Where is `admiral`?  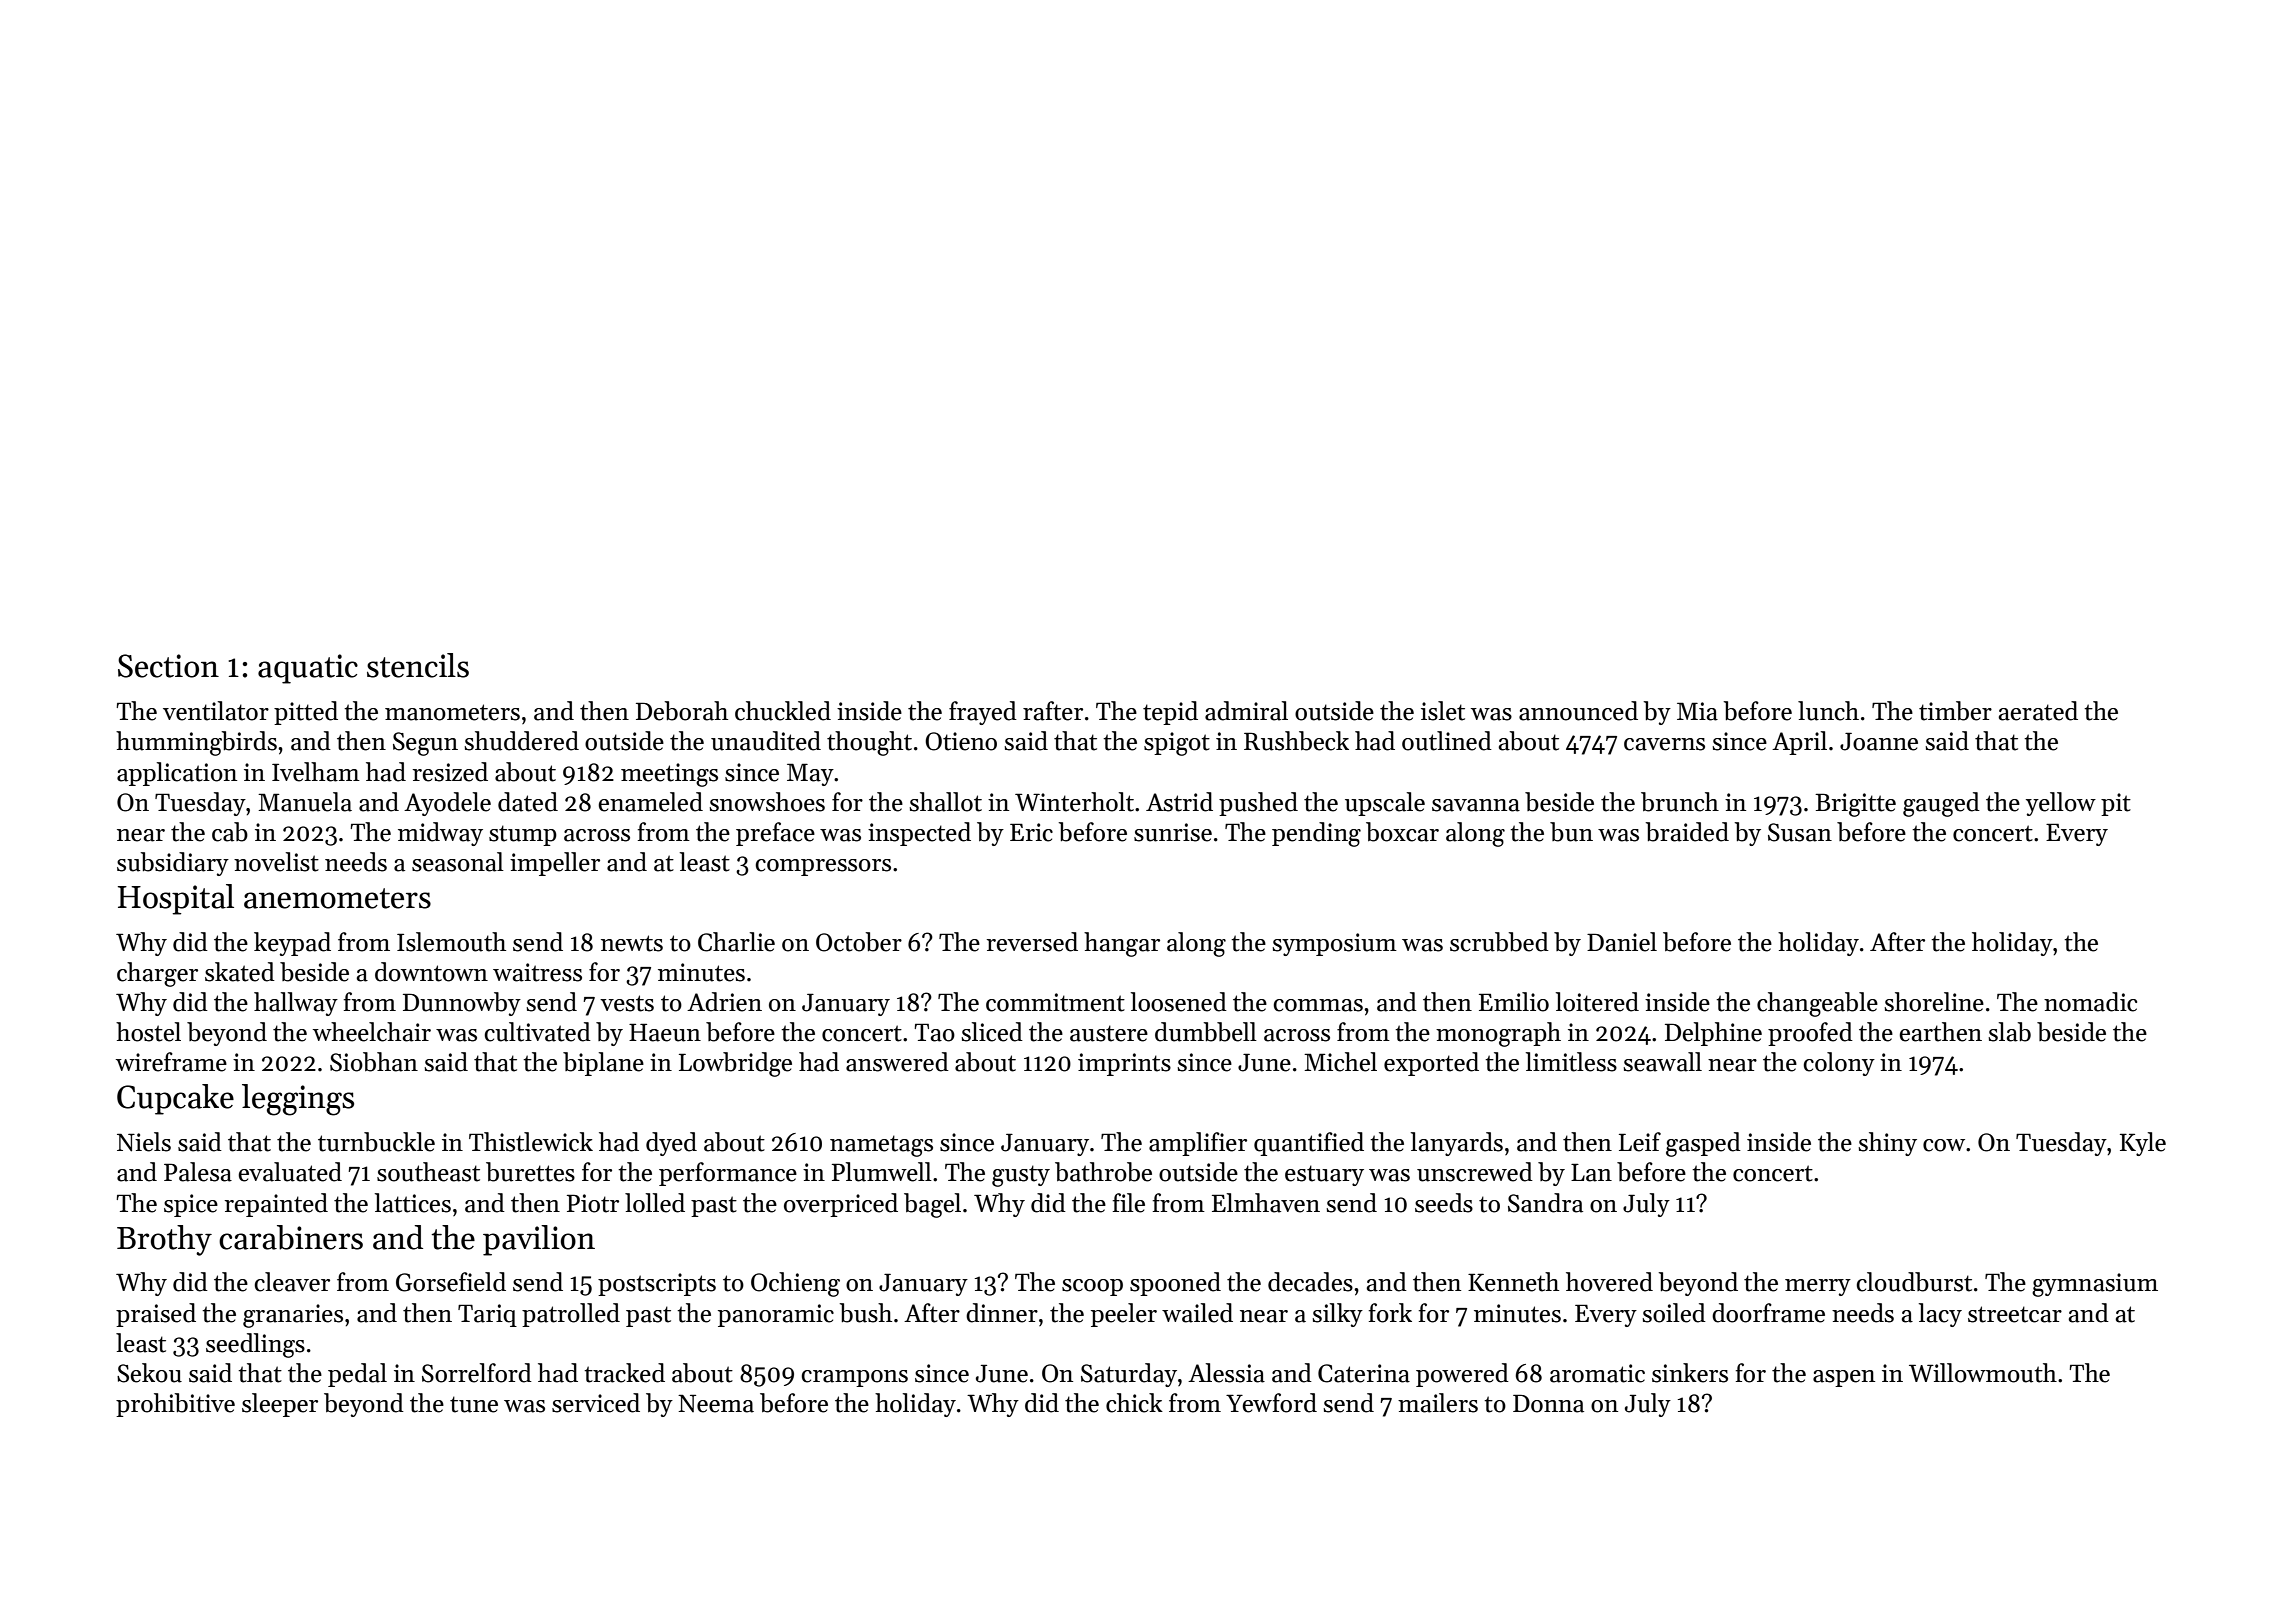 admiral is located at coordinates (1246, 711).
